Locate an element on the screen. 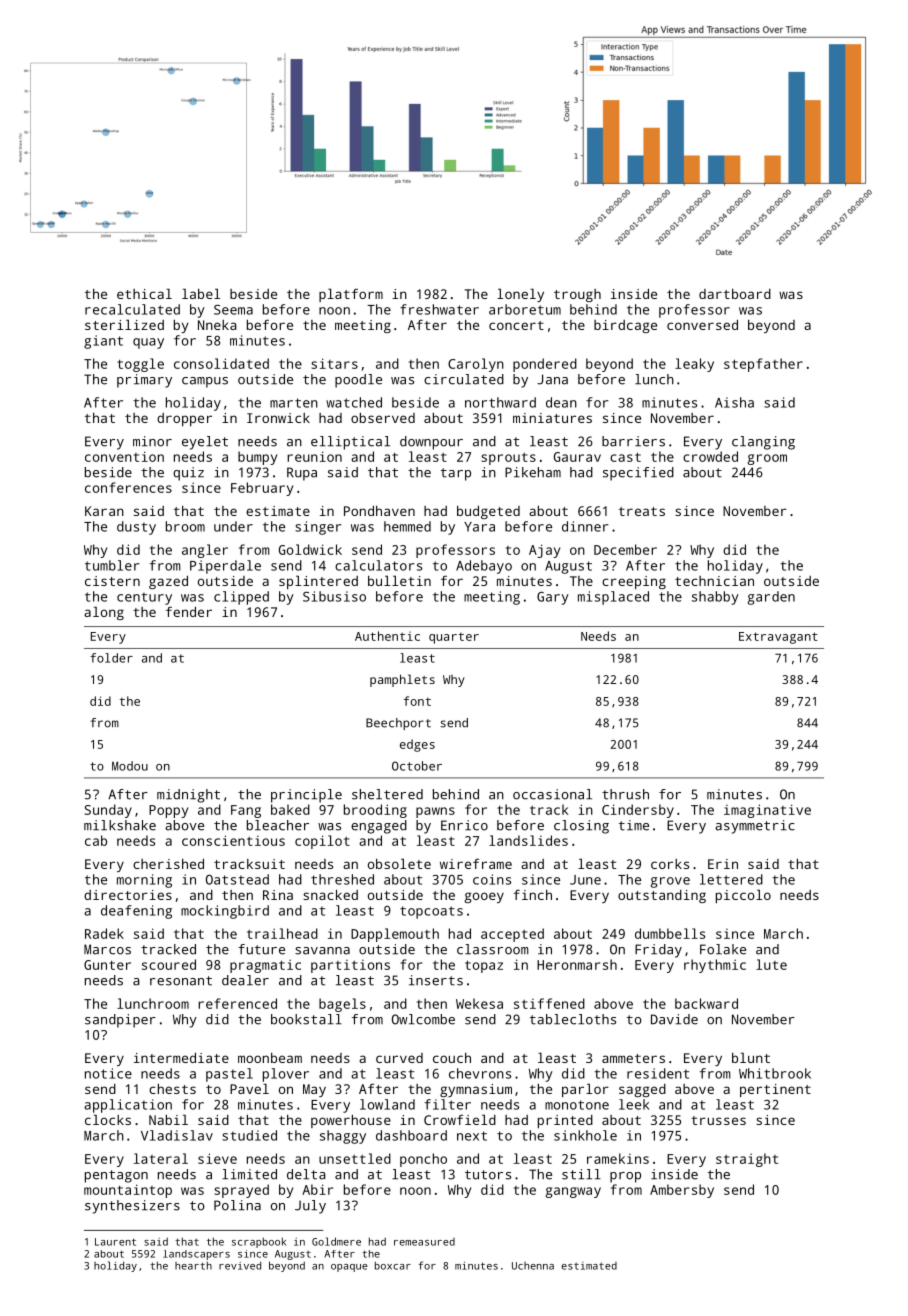 This screenshot has height=1316, width=908. clipped is located at coordinates (241, 598).
